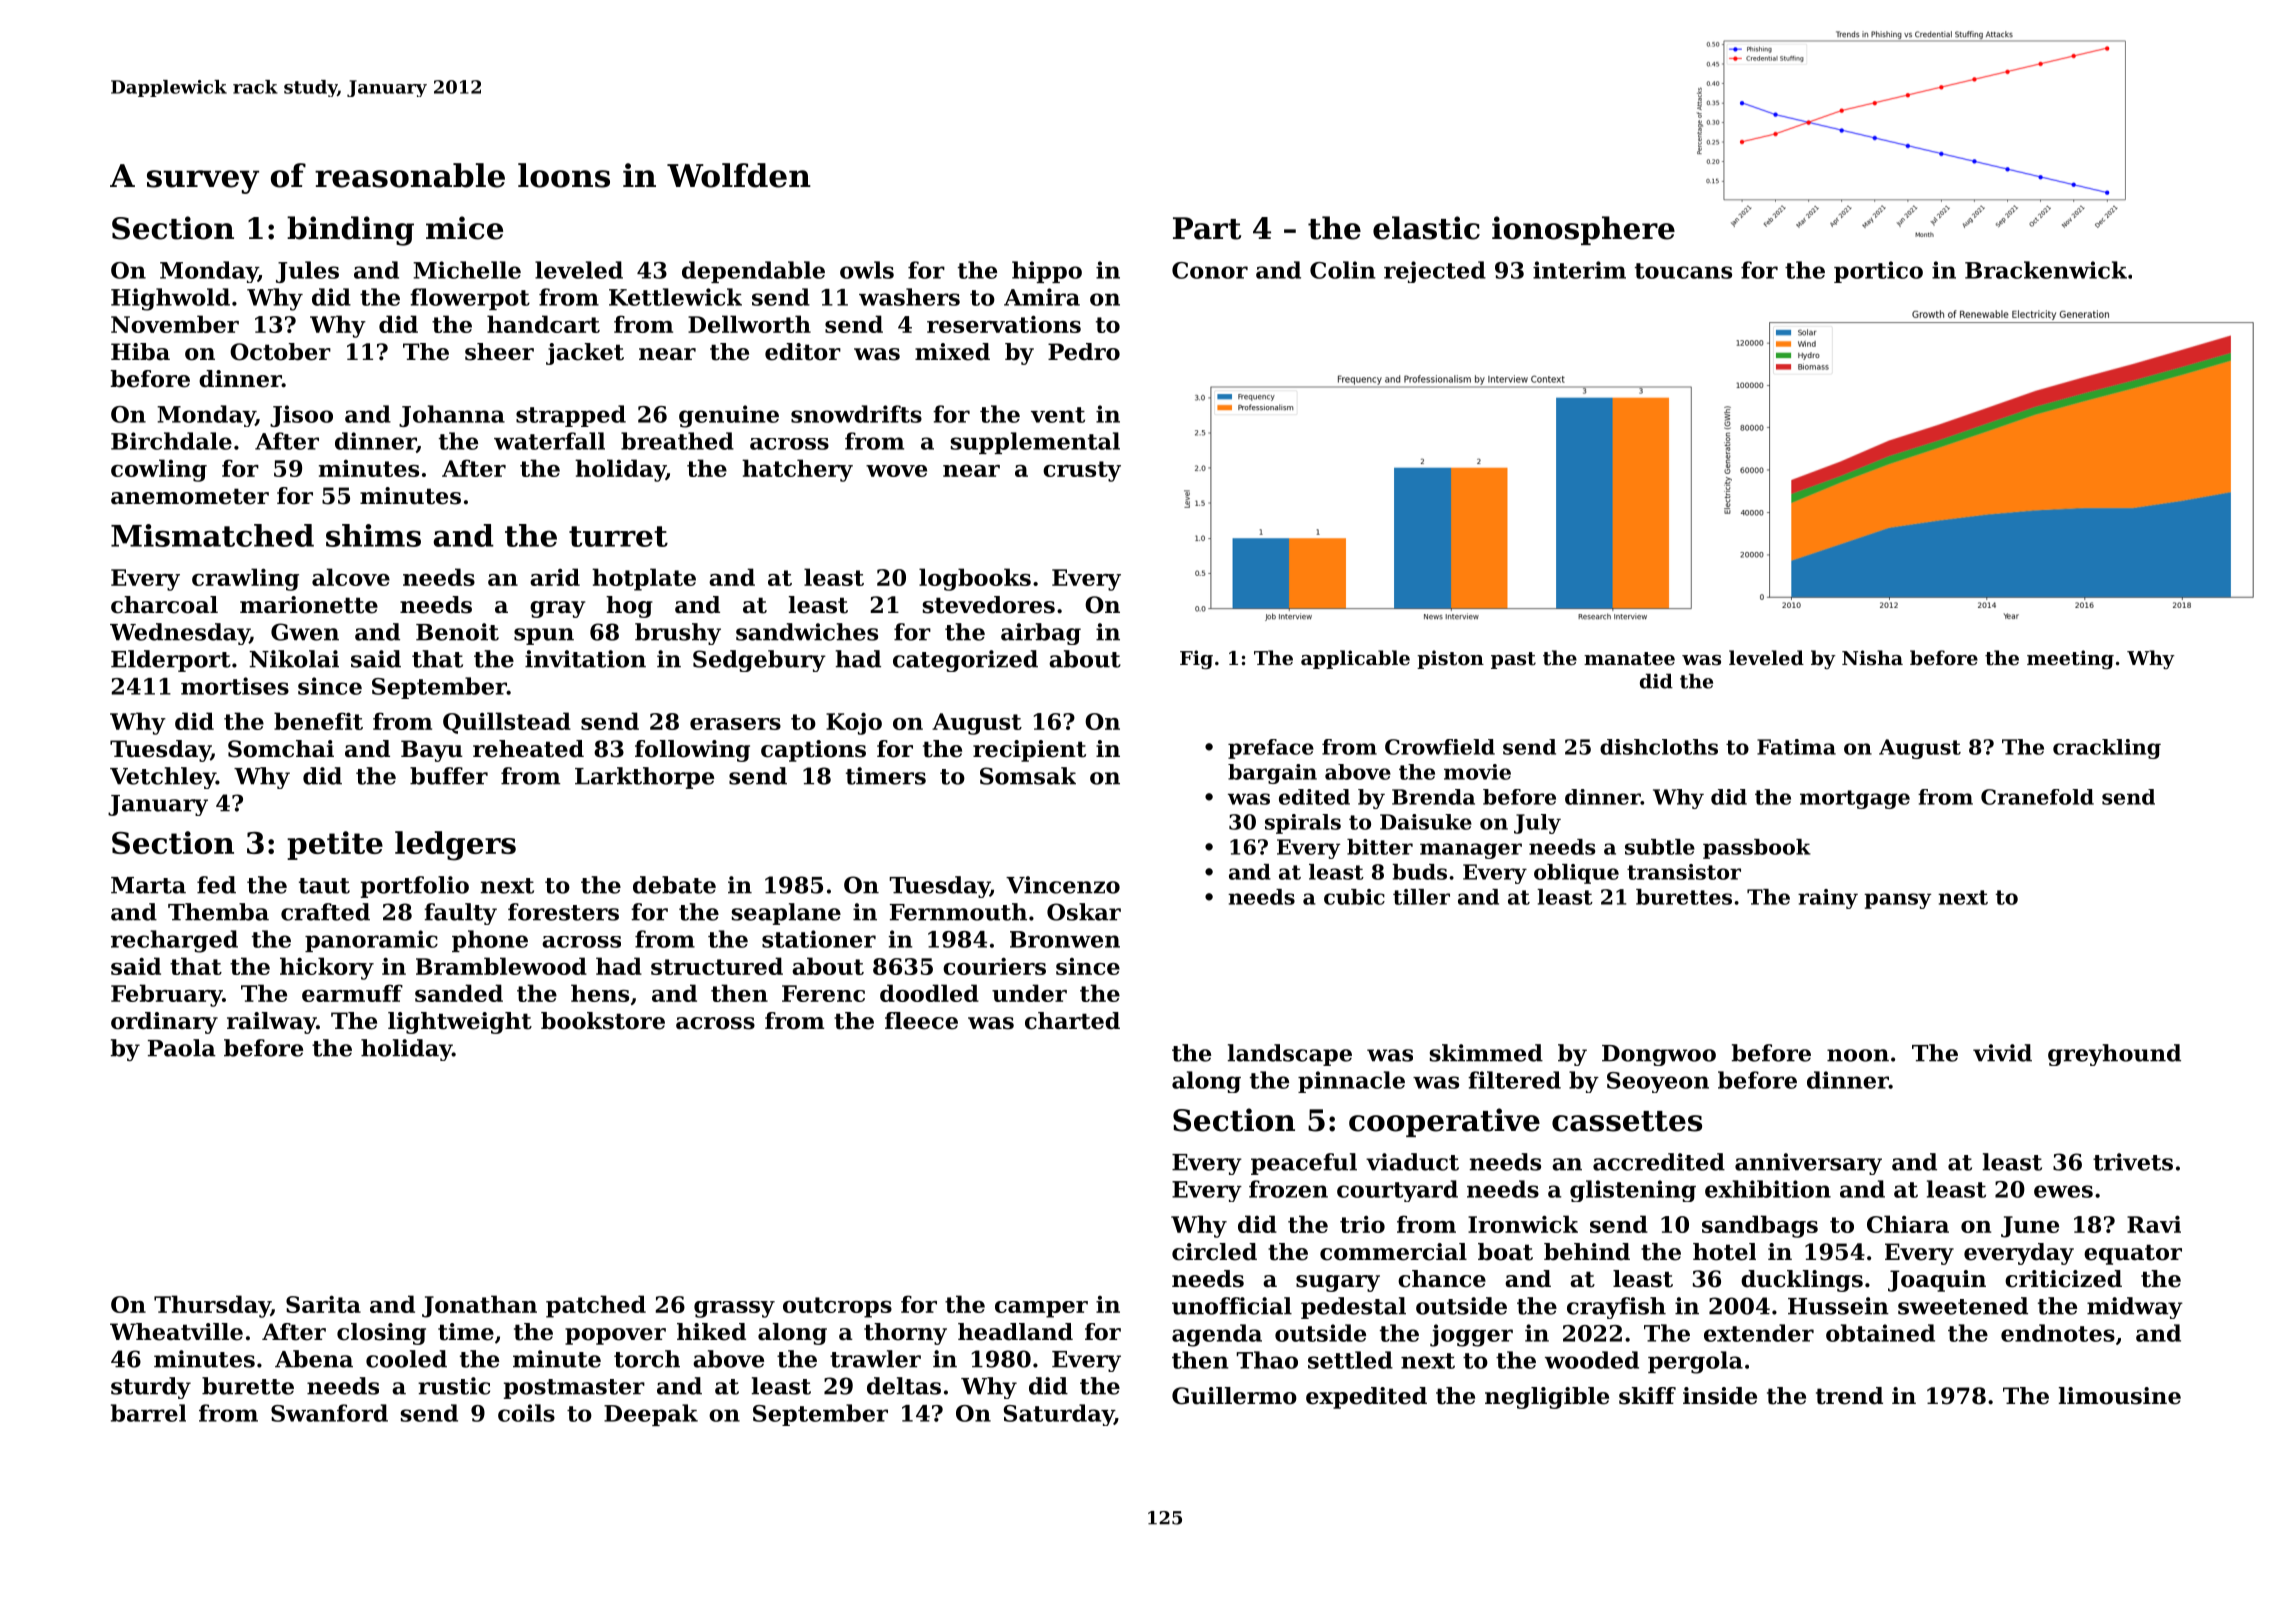 The image size is (2292, 1620). Describe the element at coordinates (140, 352) in the image. I see `Hiba` at that location.
